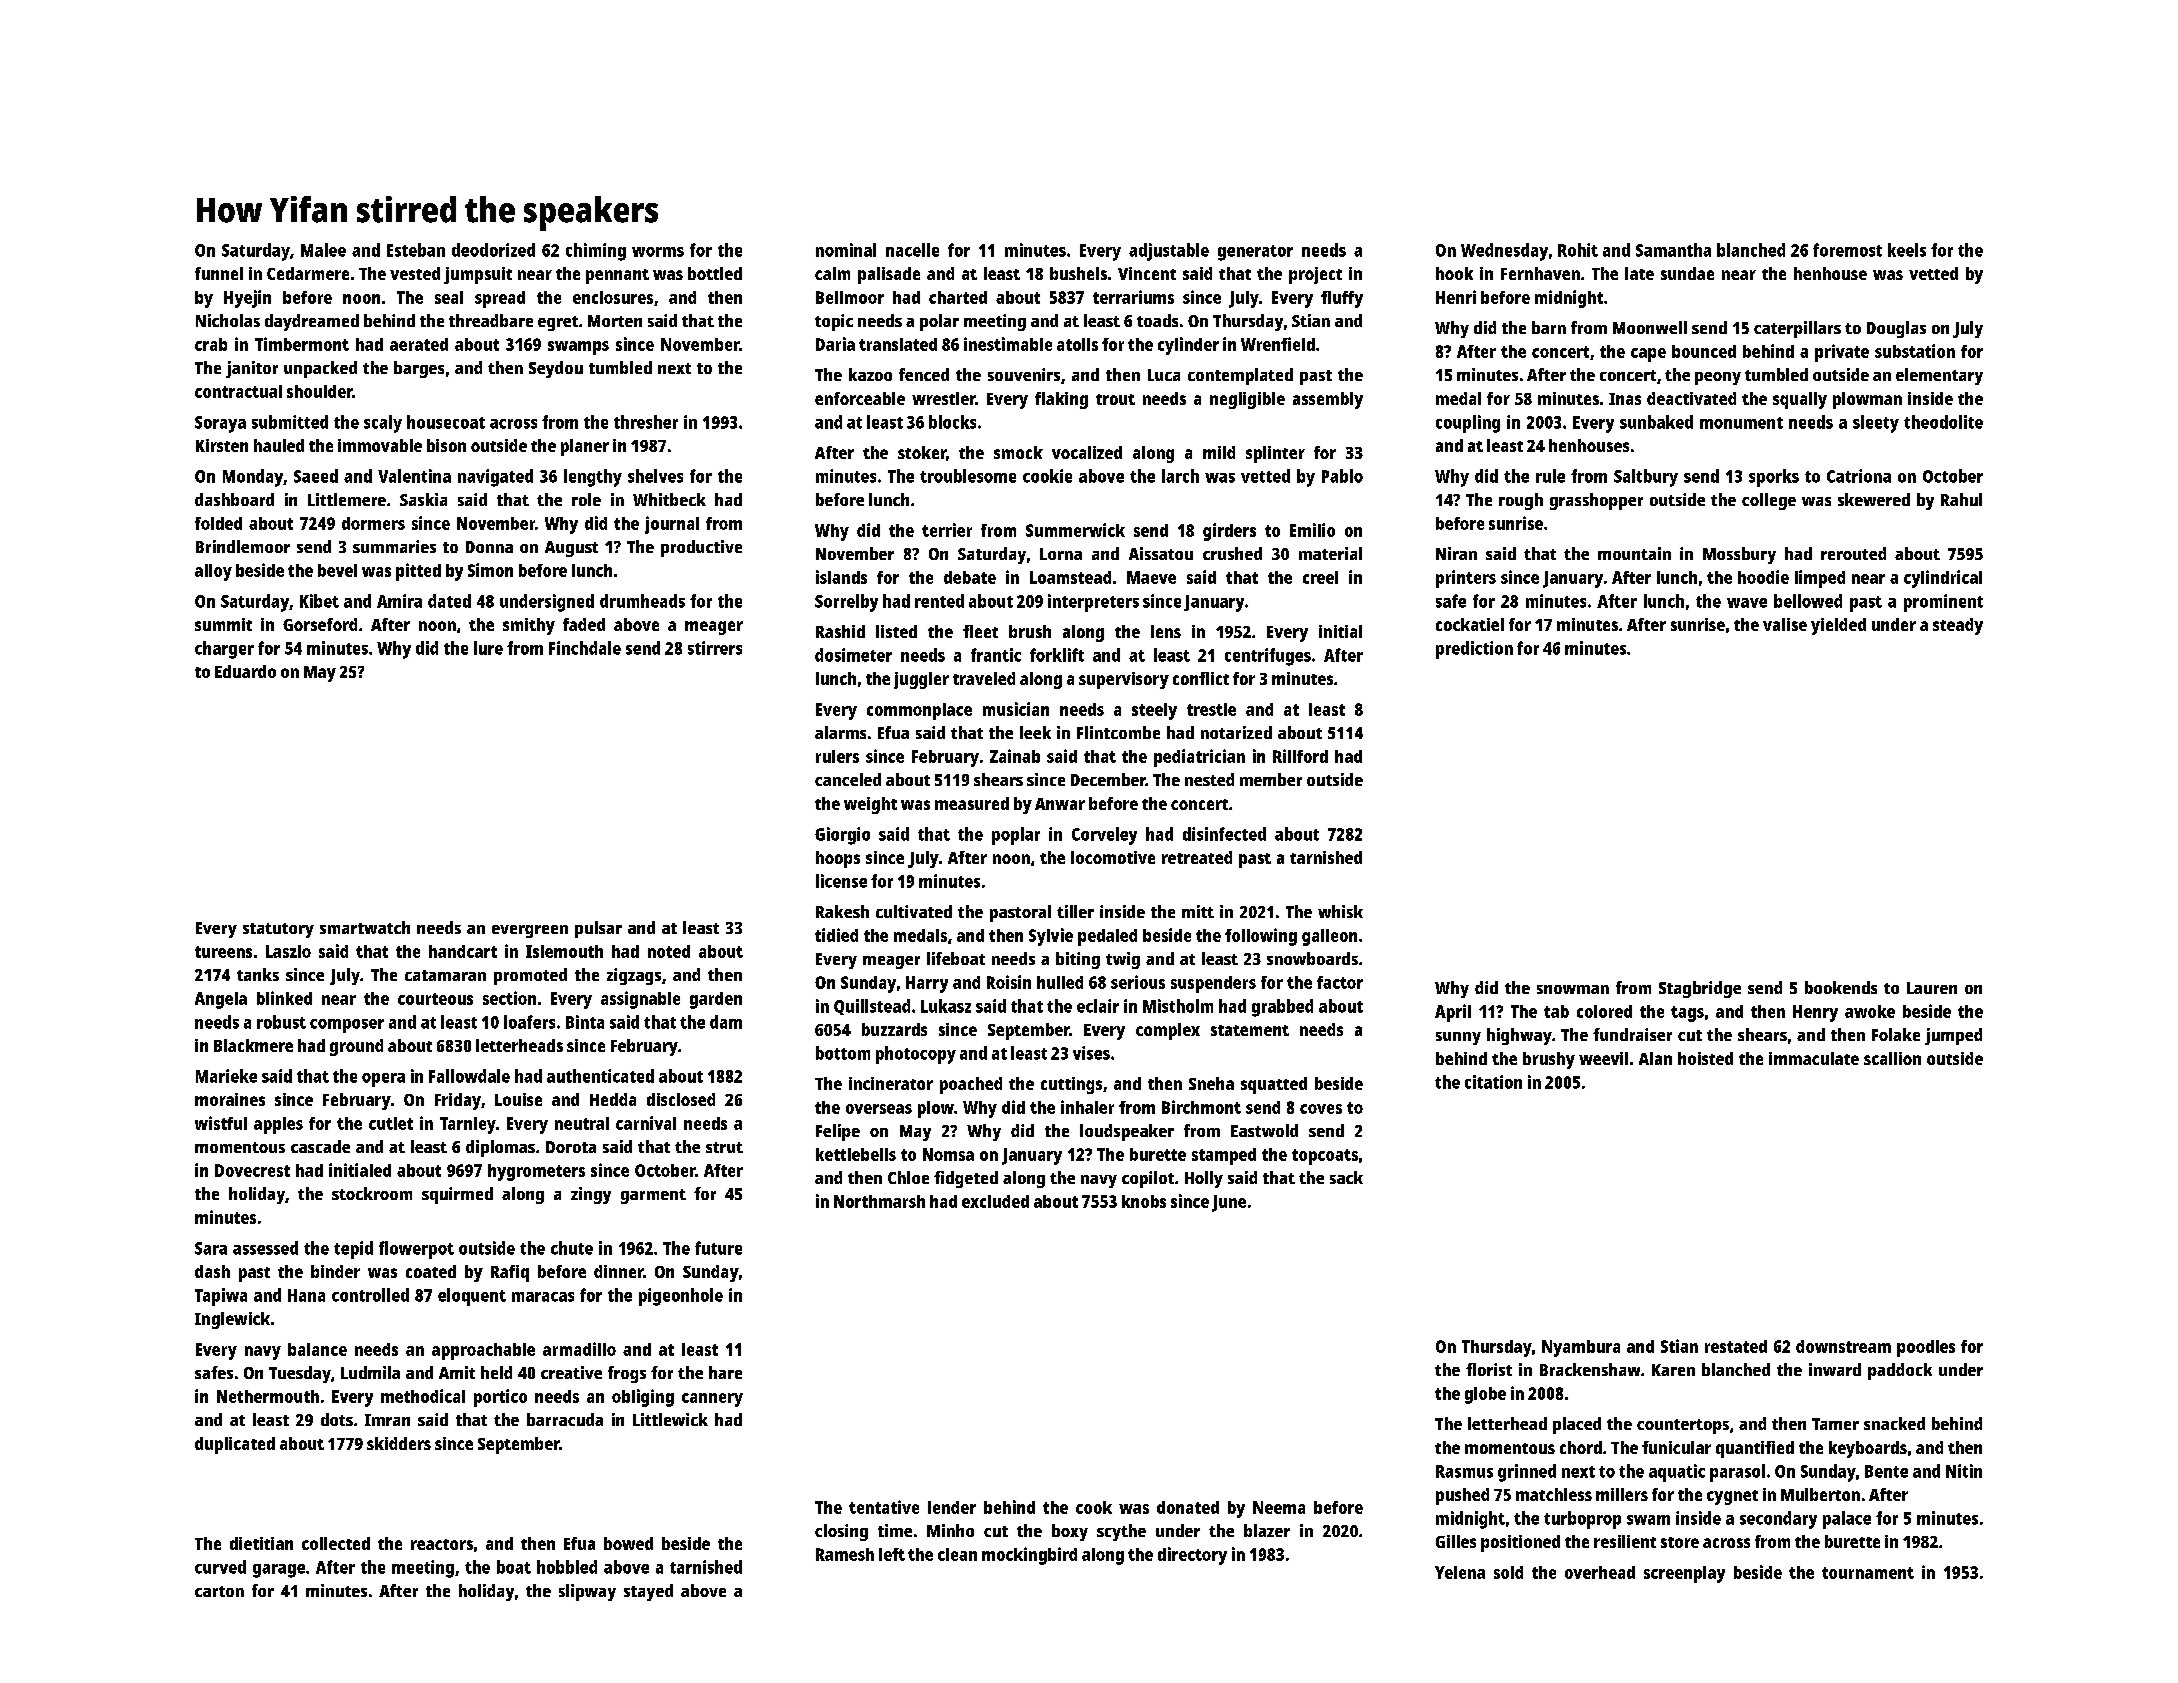 The height and width of the image is (1683, 2178). I want to click on theodolite, so click(1943, 422).
